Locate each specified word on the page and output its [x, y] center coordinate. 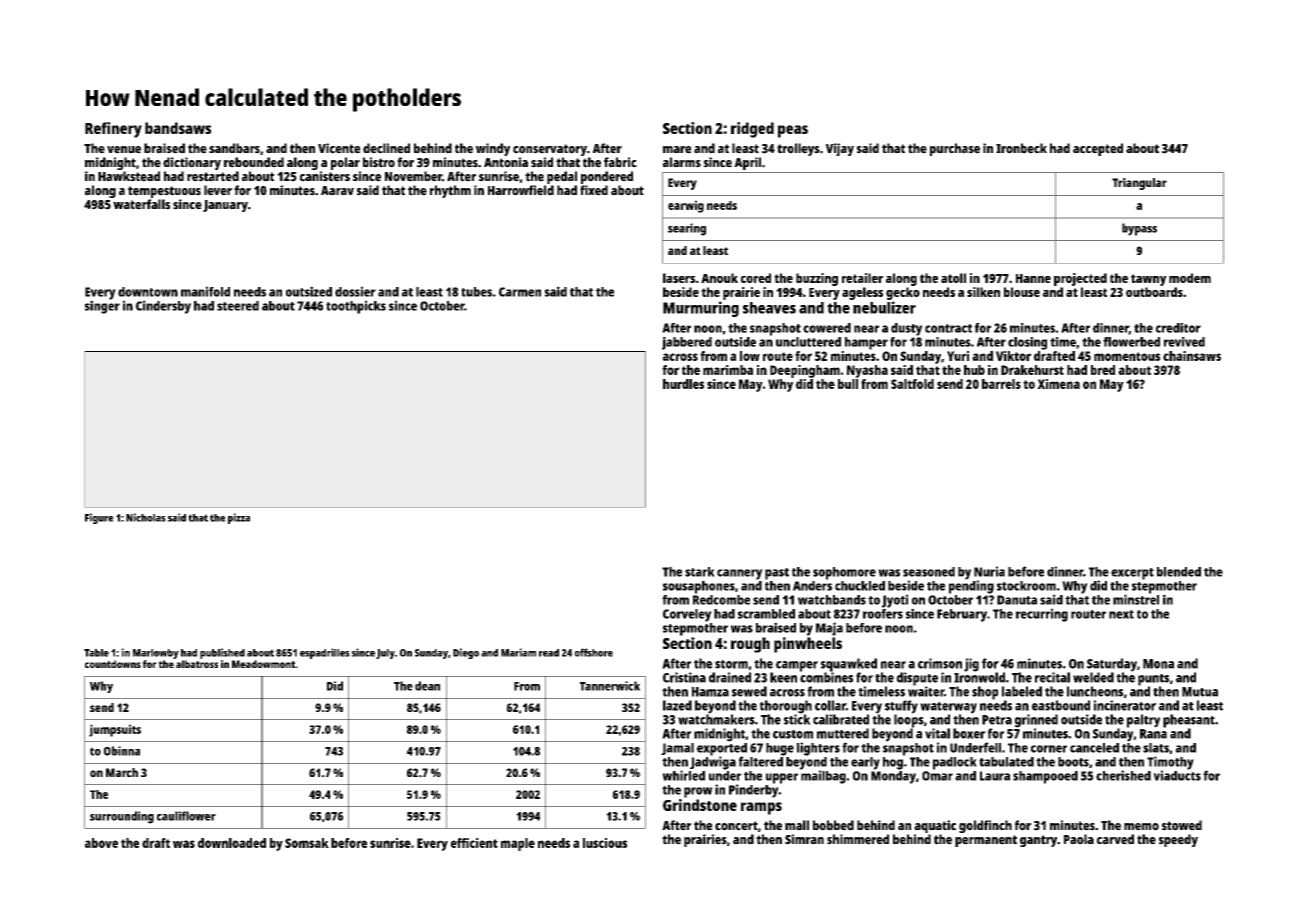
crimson [940, 663]
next [1121, 614]
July [385, 654]
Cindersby [163, 307]
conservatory [550, 150]
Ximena [1058, 384]
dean [427, 686]
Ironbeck [1021, 148]
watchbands [832, 600]
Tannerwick [610, 686]
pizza [239, 518]
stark [700, 572]
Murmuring [701, 309]
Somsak [307, 843]
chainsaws [1192, 356]
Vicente [339, 148]
